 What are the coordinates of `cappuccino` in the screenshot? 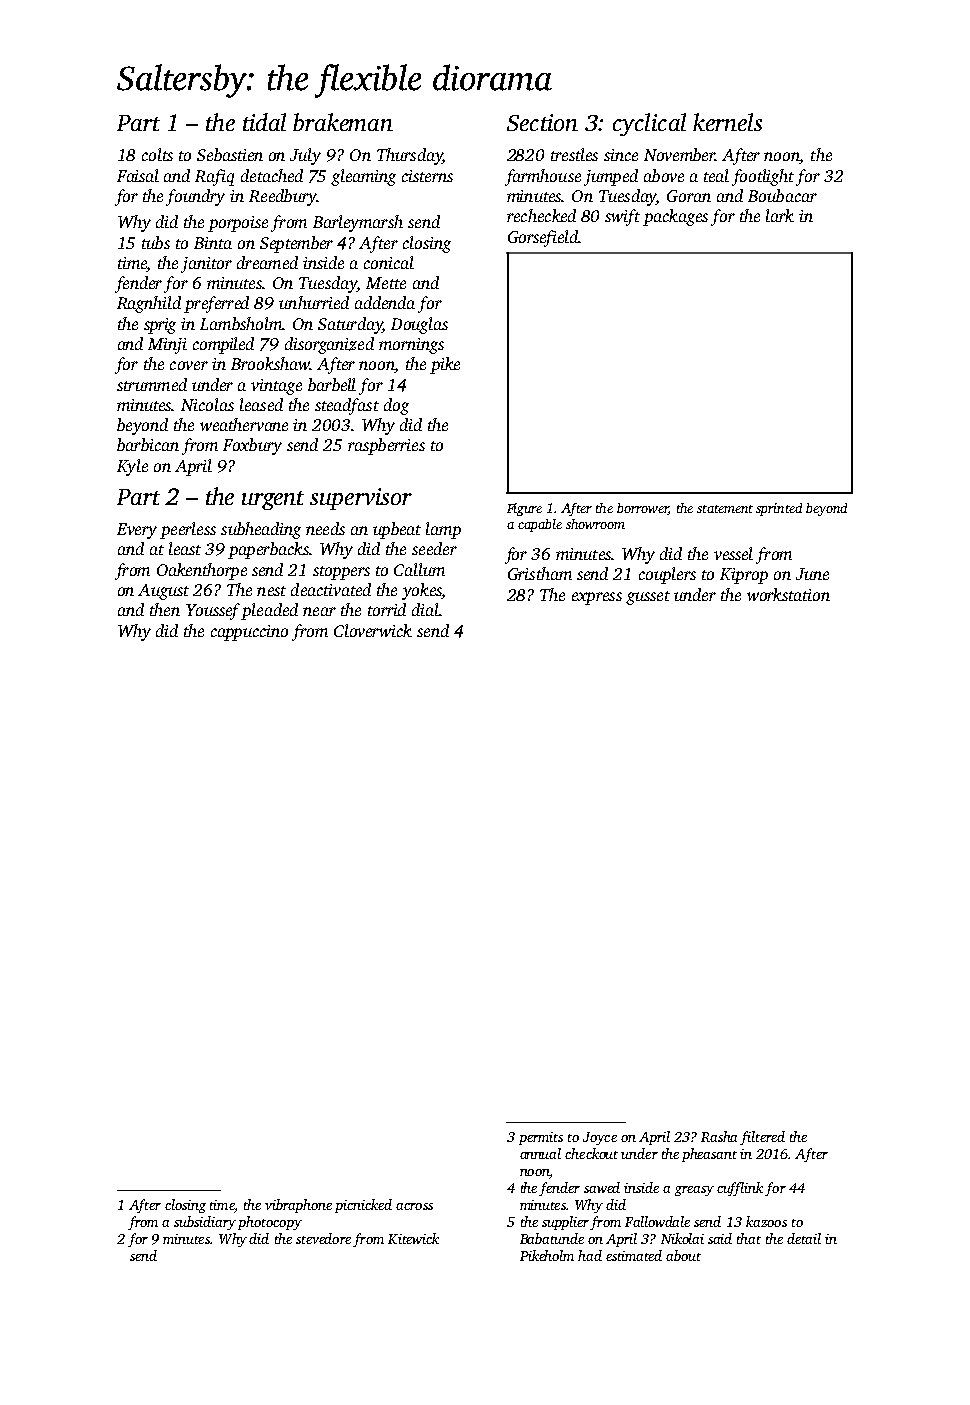 It's located at (249, 633).
